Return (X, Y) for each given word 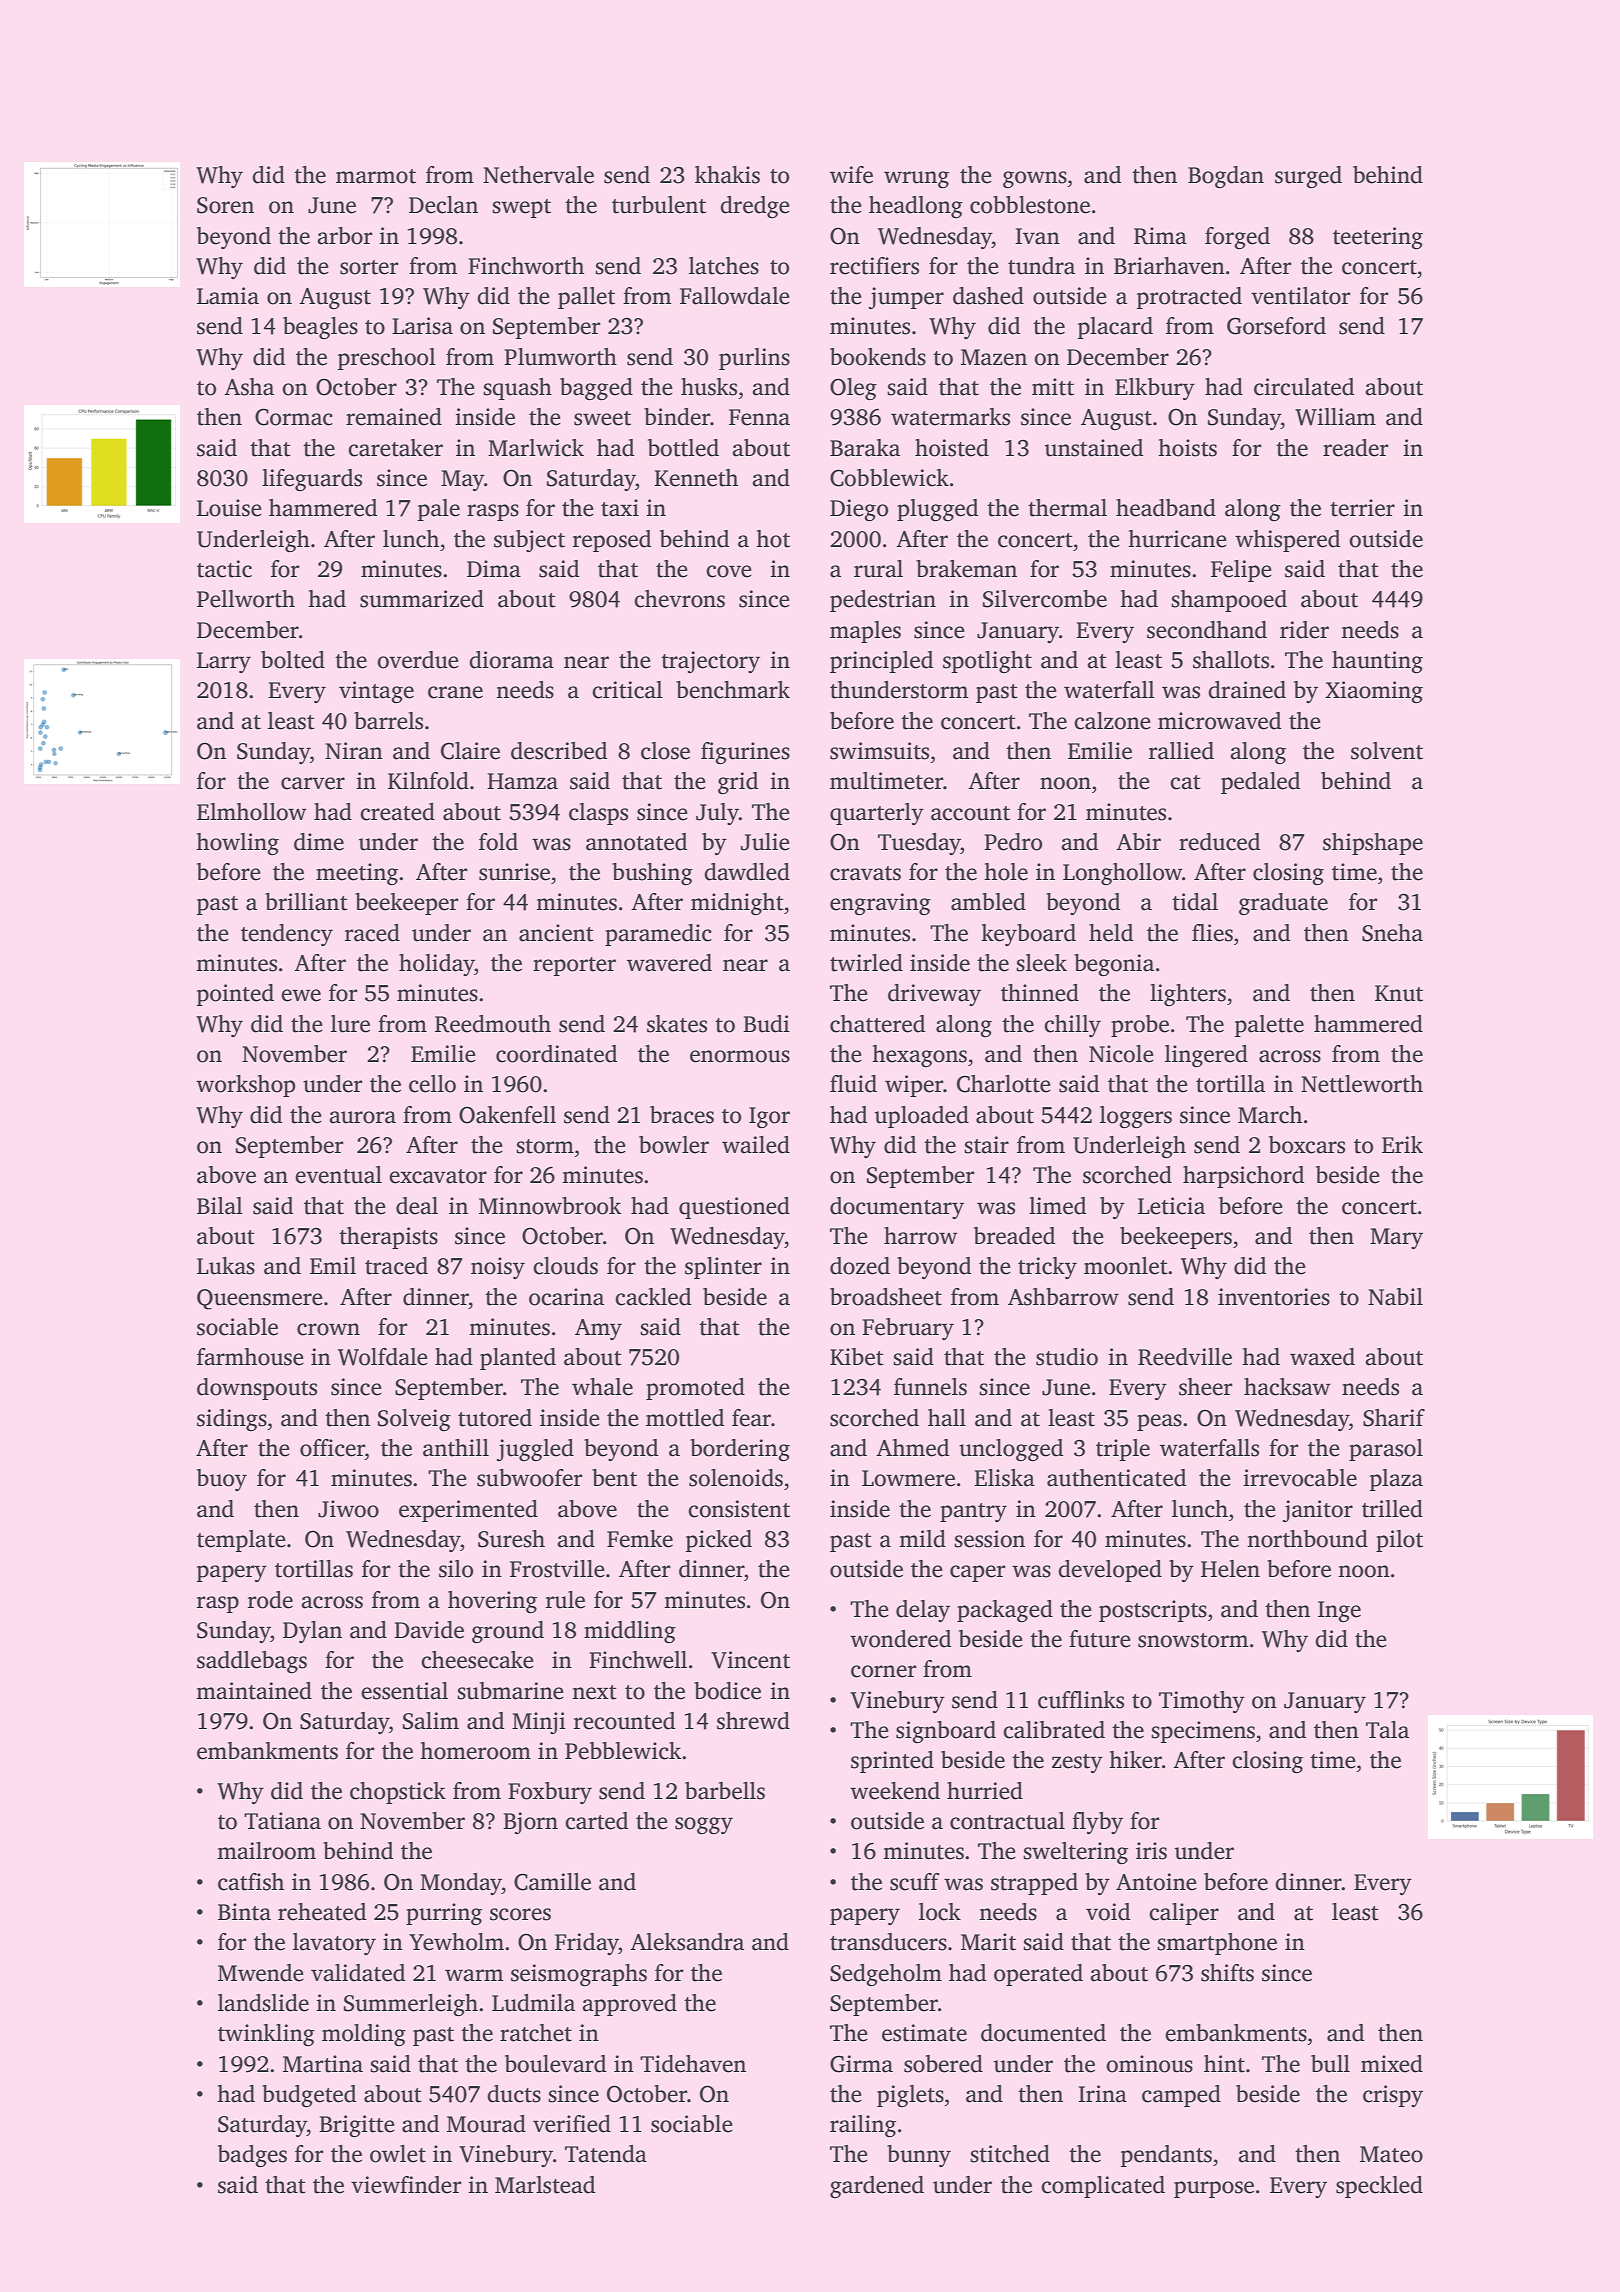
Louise (229, 508)
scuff (915, 1882)
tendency (287, 935)
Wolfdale (383, 1357)
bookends (878, 357)
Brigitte (357, 2126)
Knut (1399, 993)
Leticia (1171, 1206)
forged (1237, 238)
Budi (766, 1024)
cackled (653, 1297)
